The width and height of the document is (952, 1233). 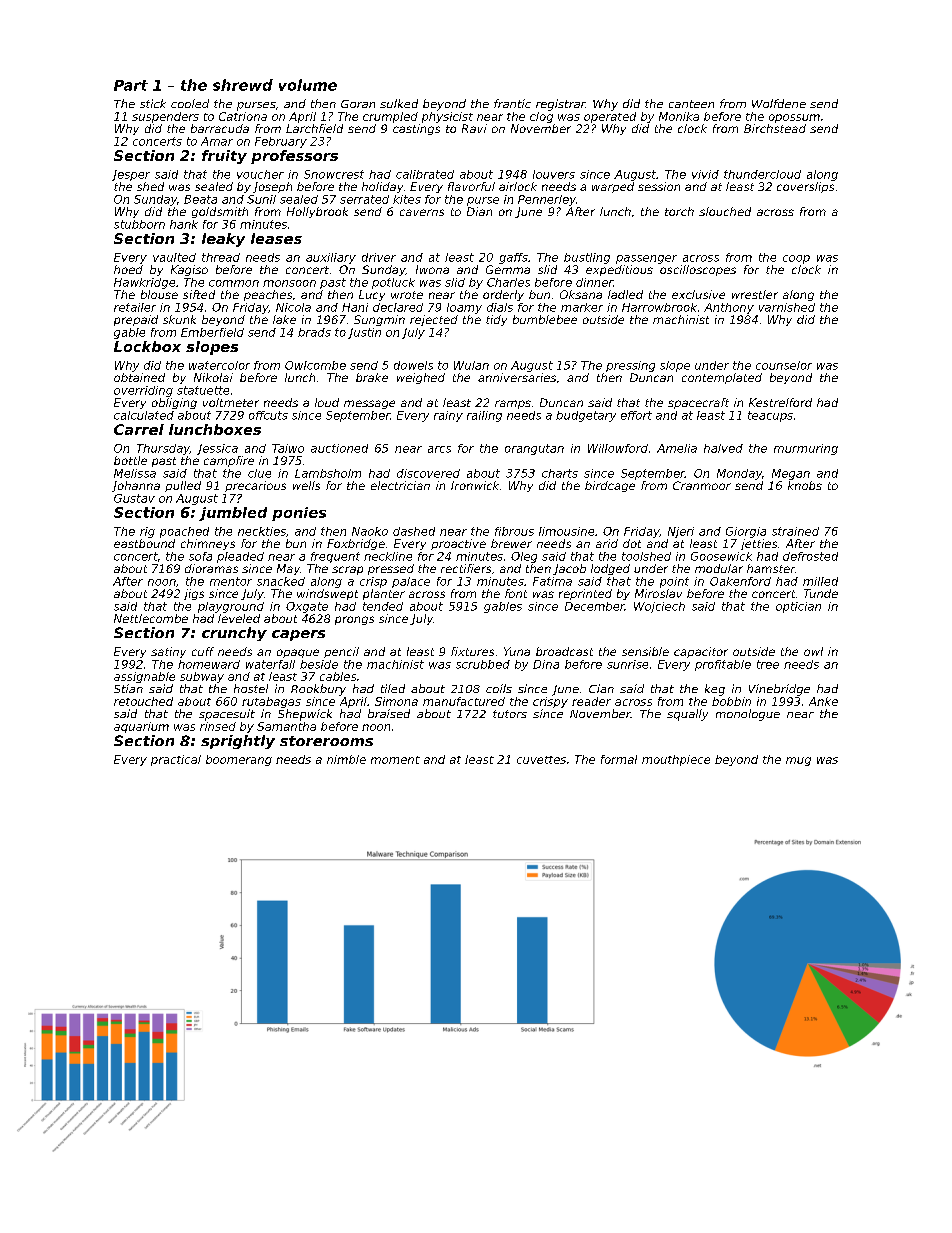 I want to click on clog, so click(x=541, y=117).
